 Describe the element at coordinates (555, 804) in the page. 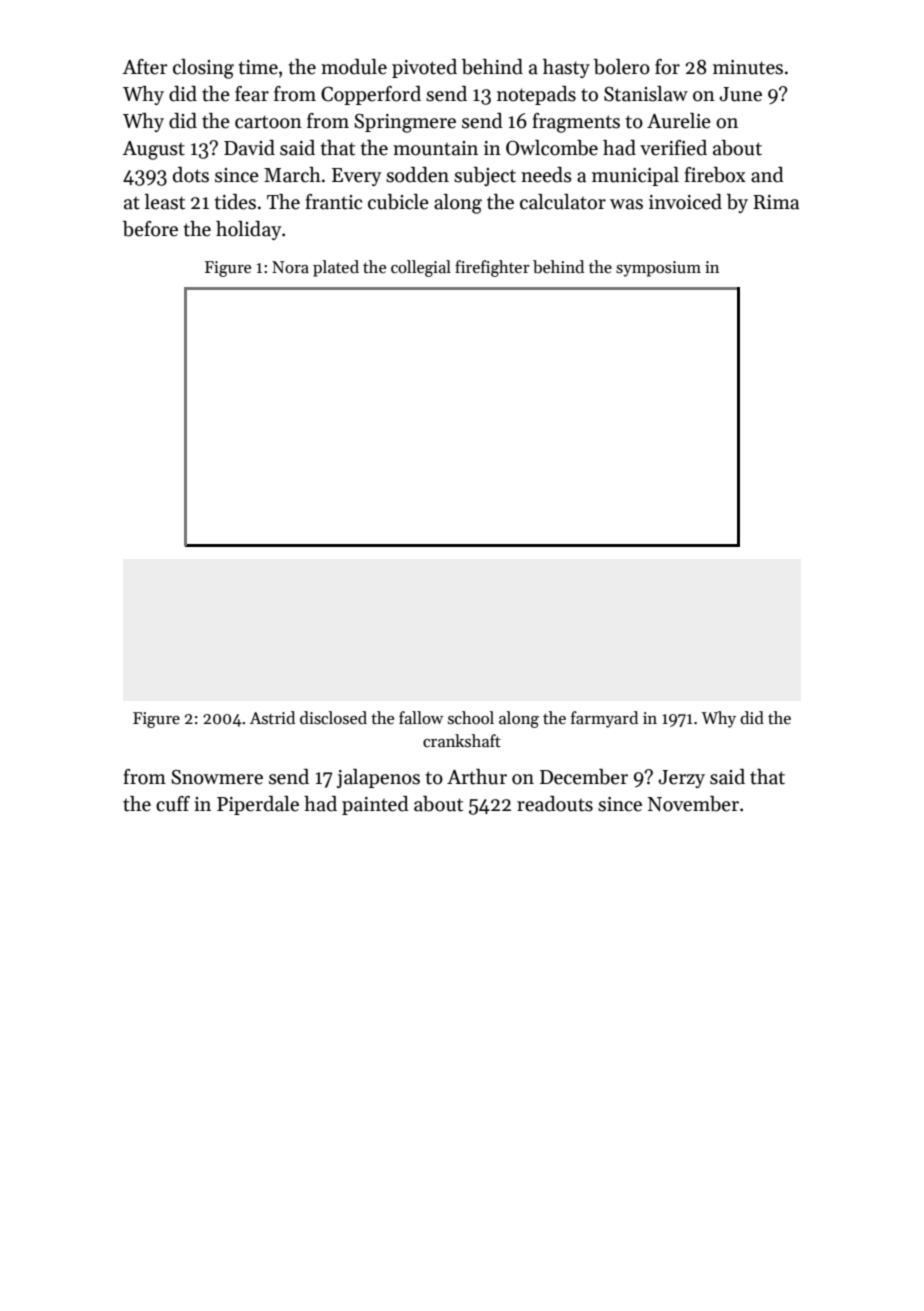

I see `readouts` at that location.
